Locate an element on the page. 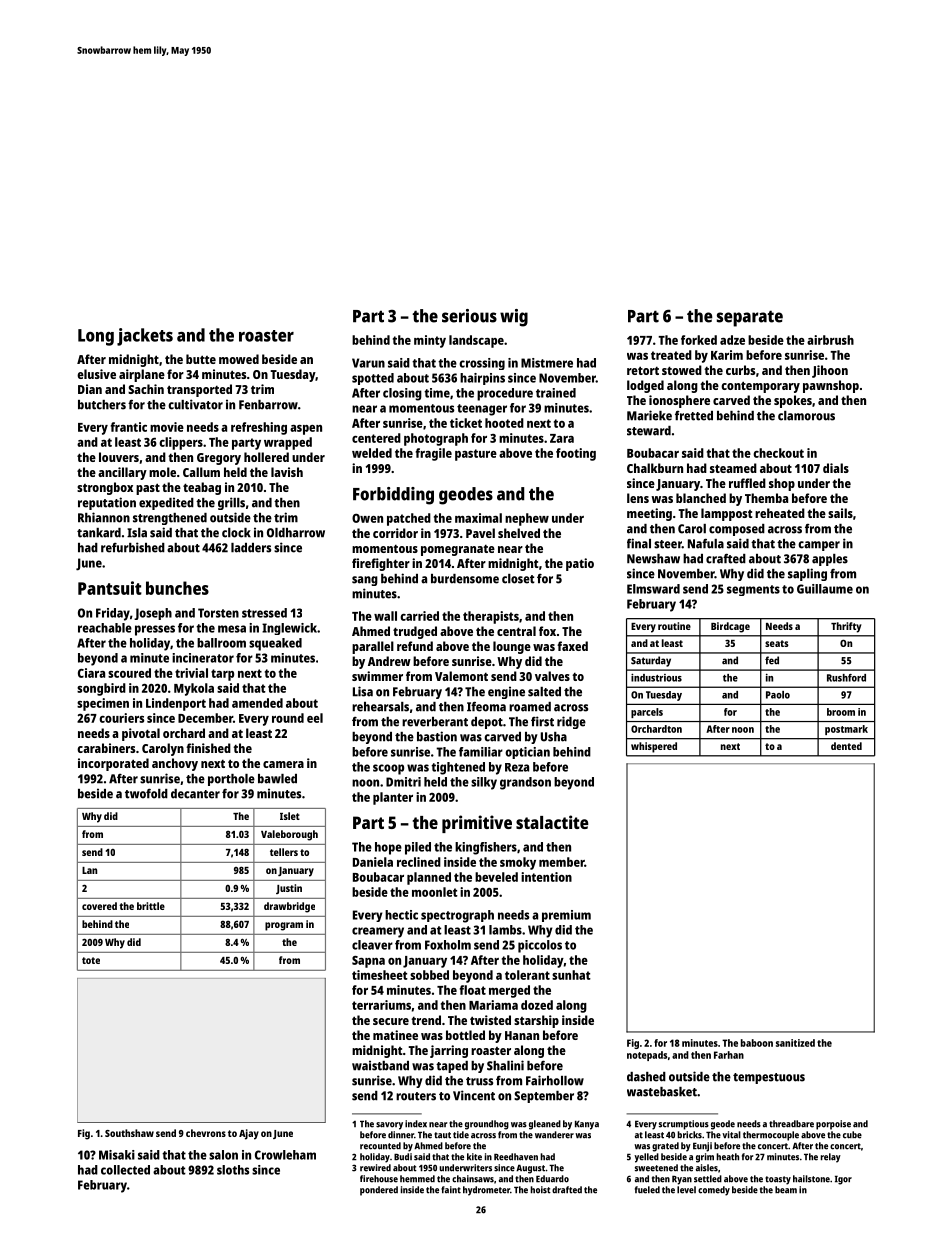 This image has height=1233, width=952. Fairhollow is located at coordinates (555, 1080).
